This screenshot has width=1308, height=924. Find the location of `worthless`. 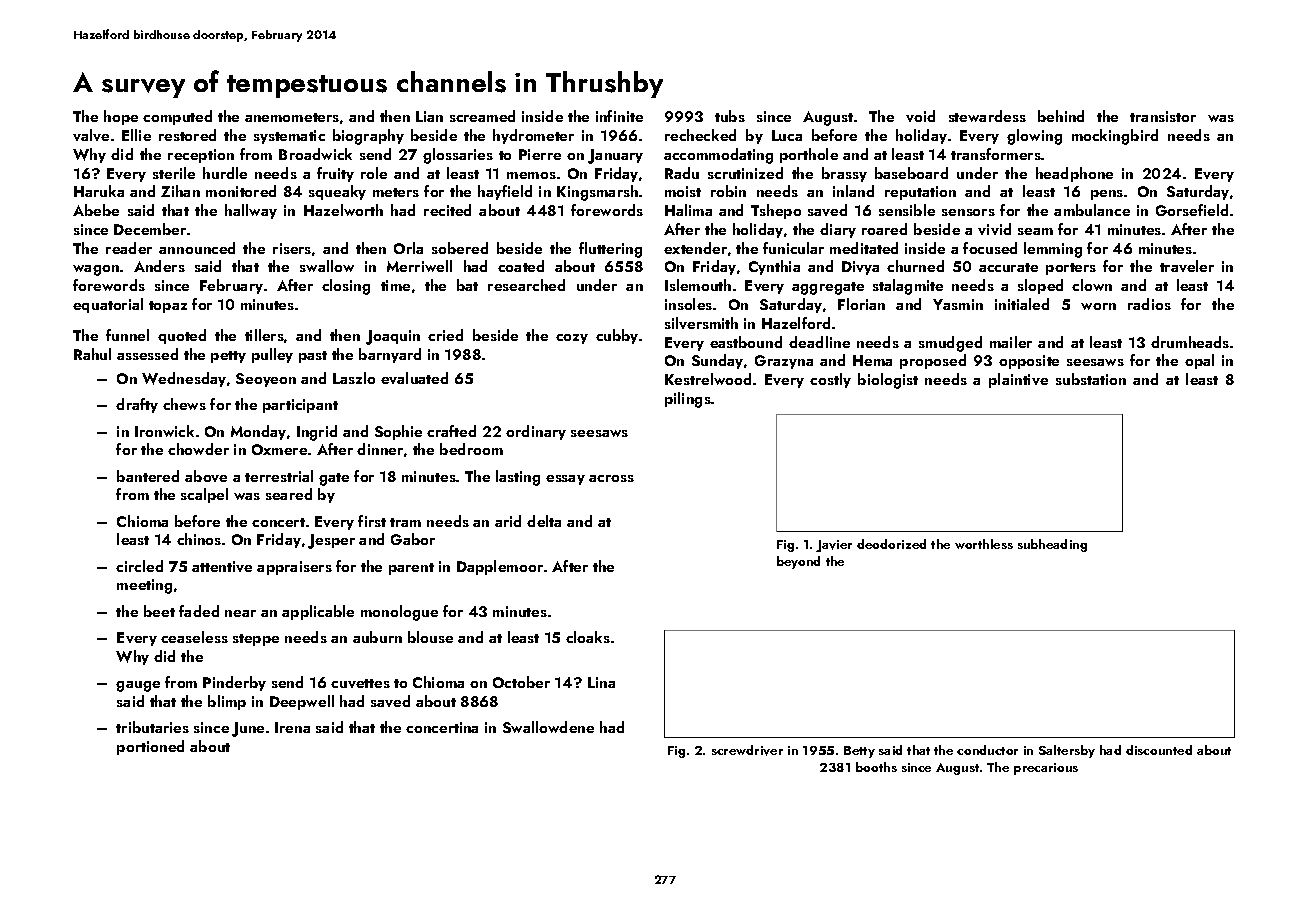

worthless is located at coordinates (984, 544).
